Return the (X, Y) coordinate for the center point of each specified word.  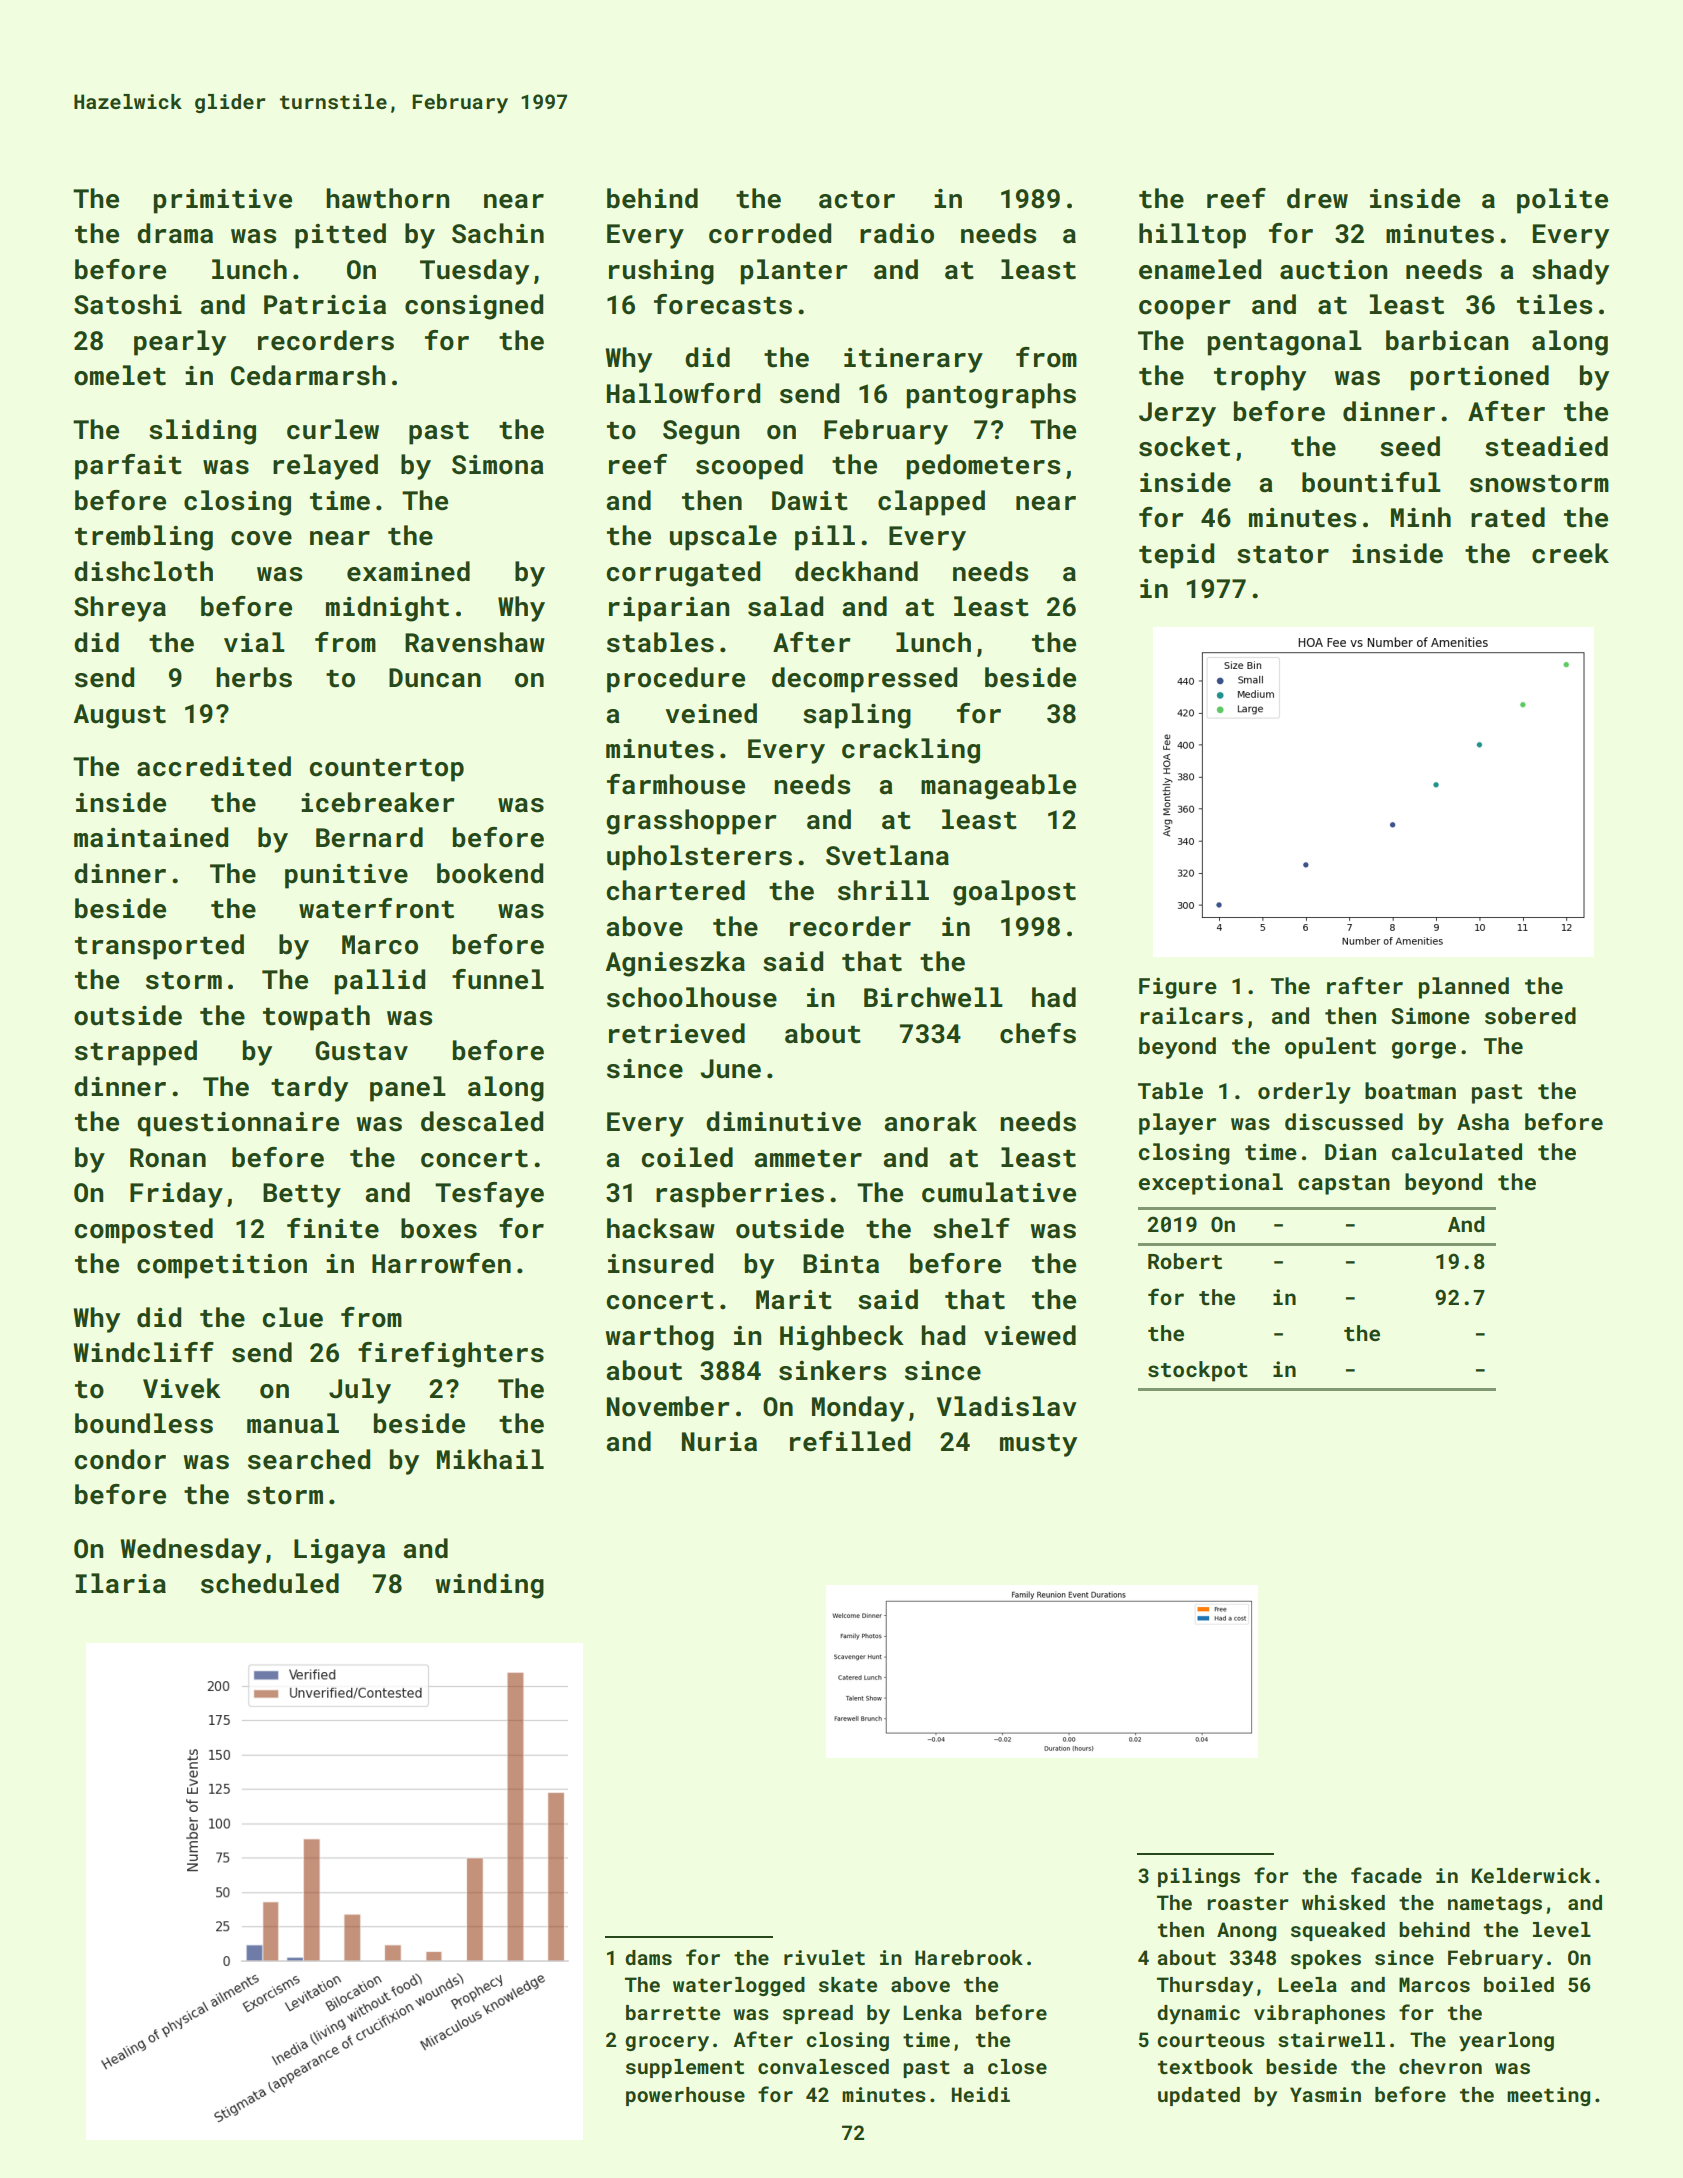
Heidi (981, 2094)
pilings (1199, 1877)
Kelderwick (1531, 1875)
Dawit (810, 501)
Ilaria (120, 1583)
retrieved (677, 1033)
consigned (474, 307)
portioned (1480, 378)
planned (1464, 988)
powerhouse (685, 2096)
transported (159, 947)
